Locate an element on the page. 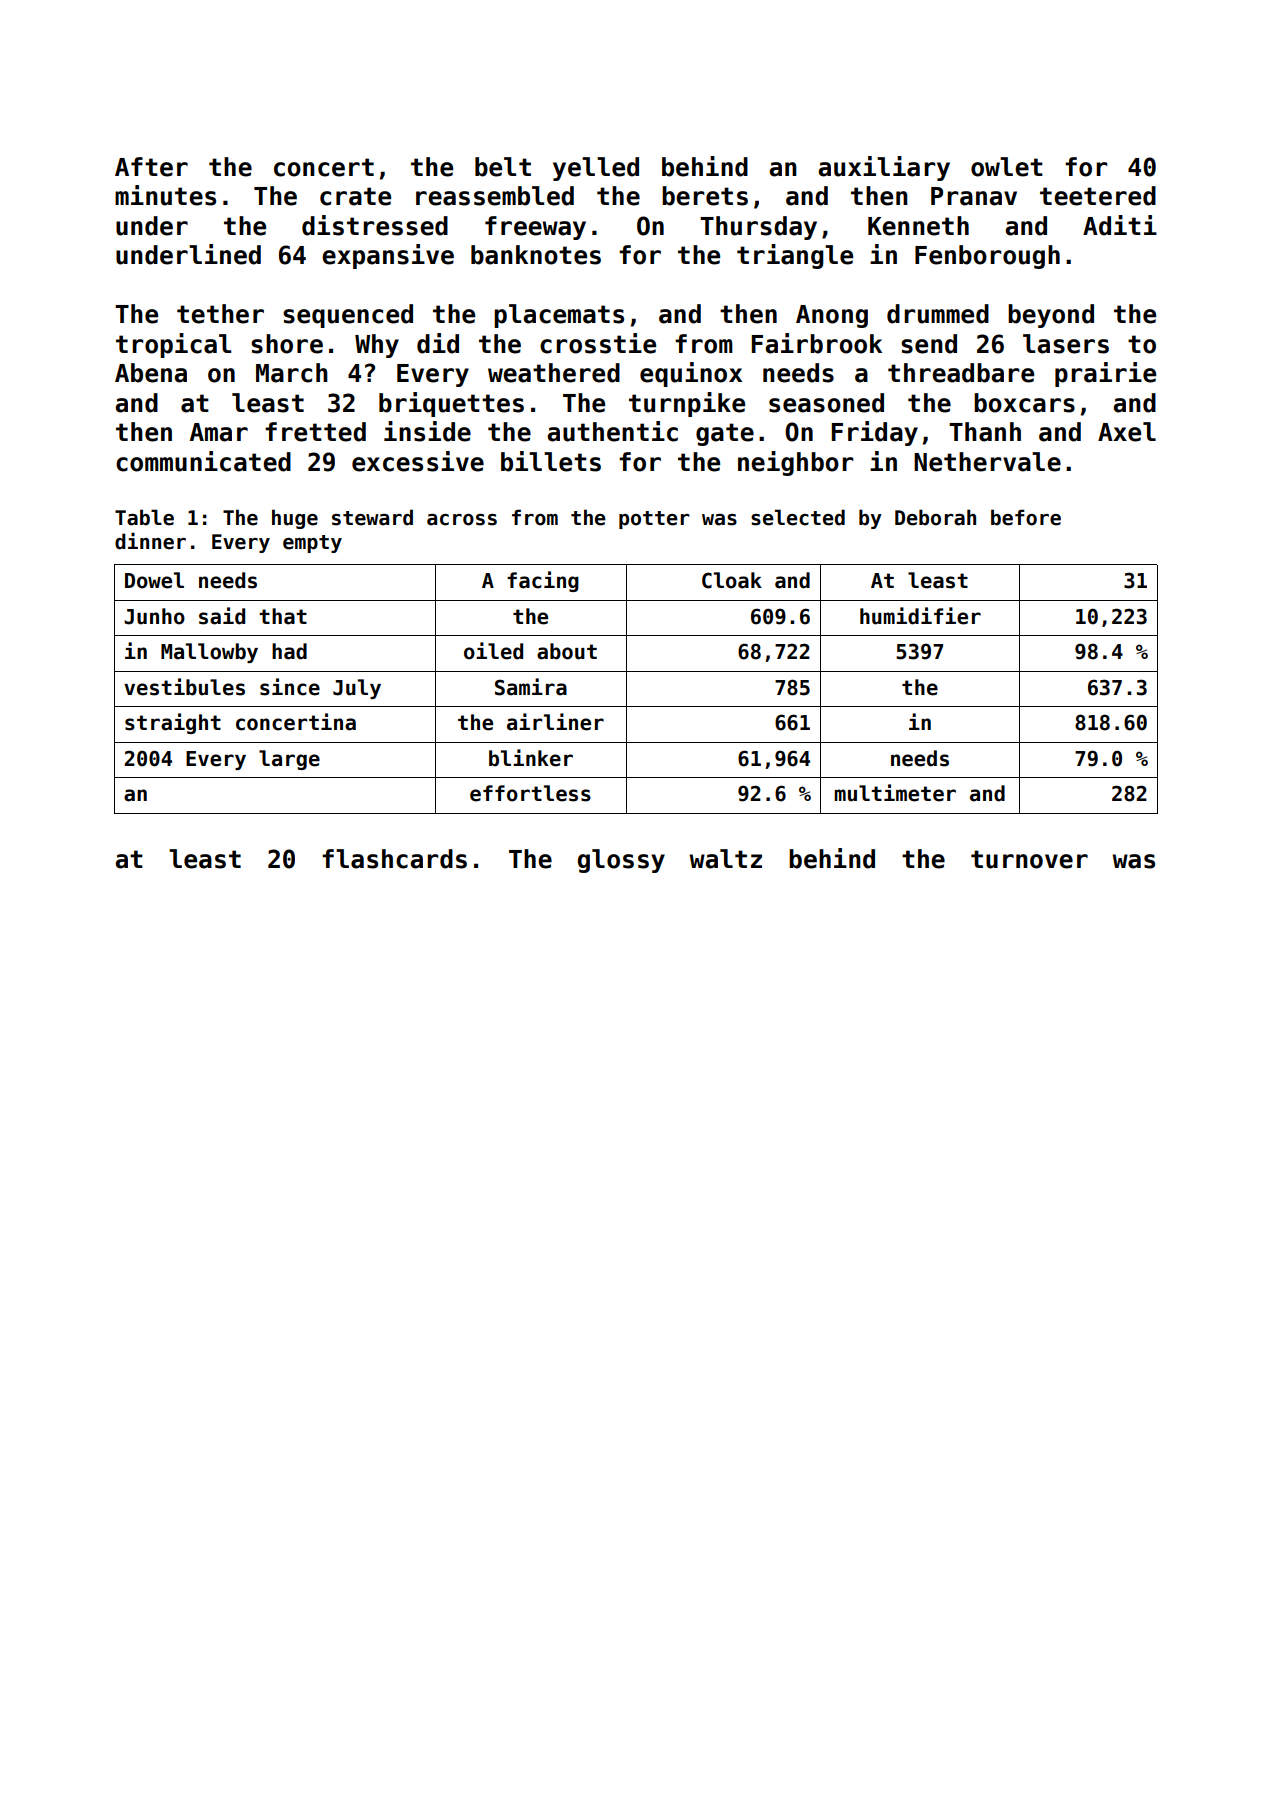 Image resolution: width=1272 pixels, height=1799 pixels. crate is located at coordinates (355, 196).
